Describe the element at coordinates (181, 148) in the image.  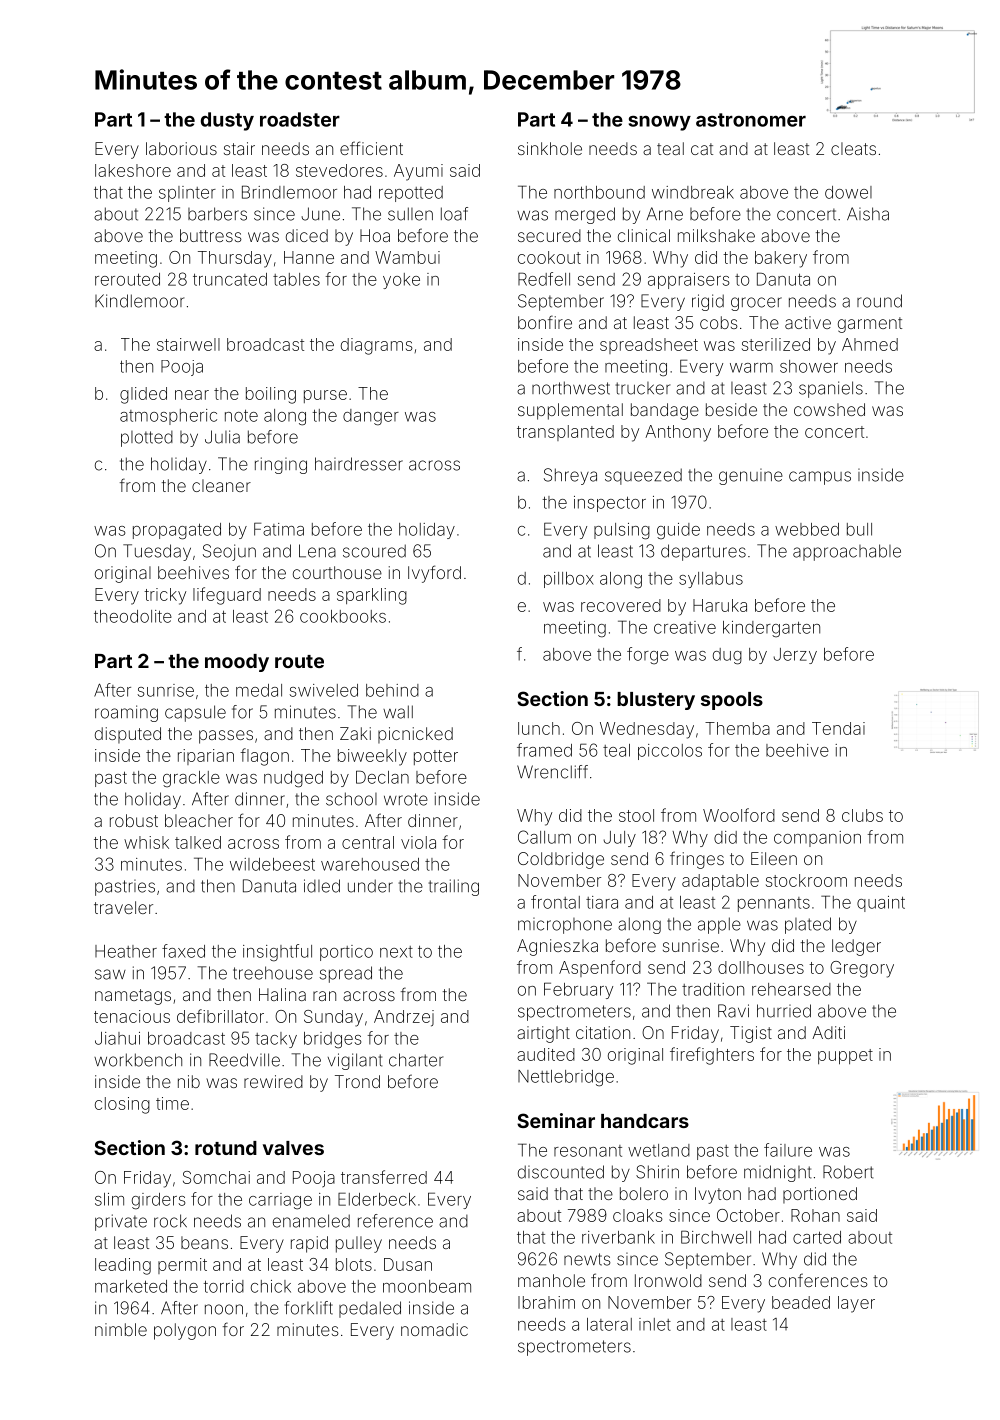
I see `laborious` at that location.
